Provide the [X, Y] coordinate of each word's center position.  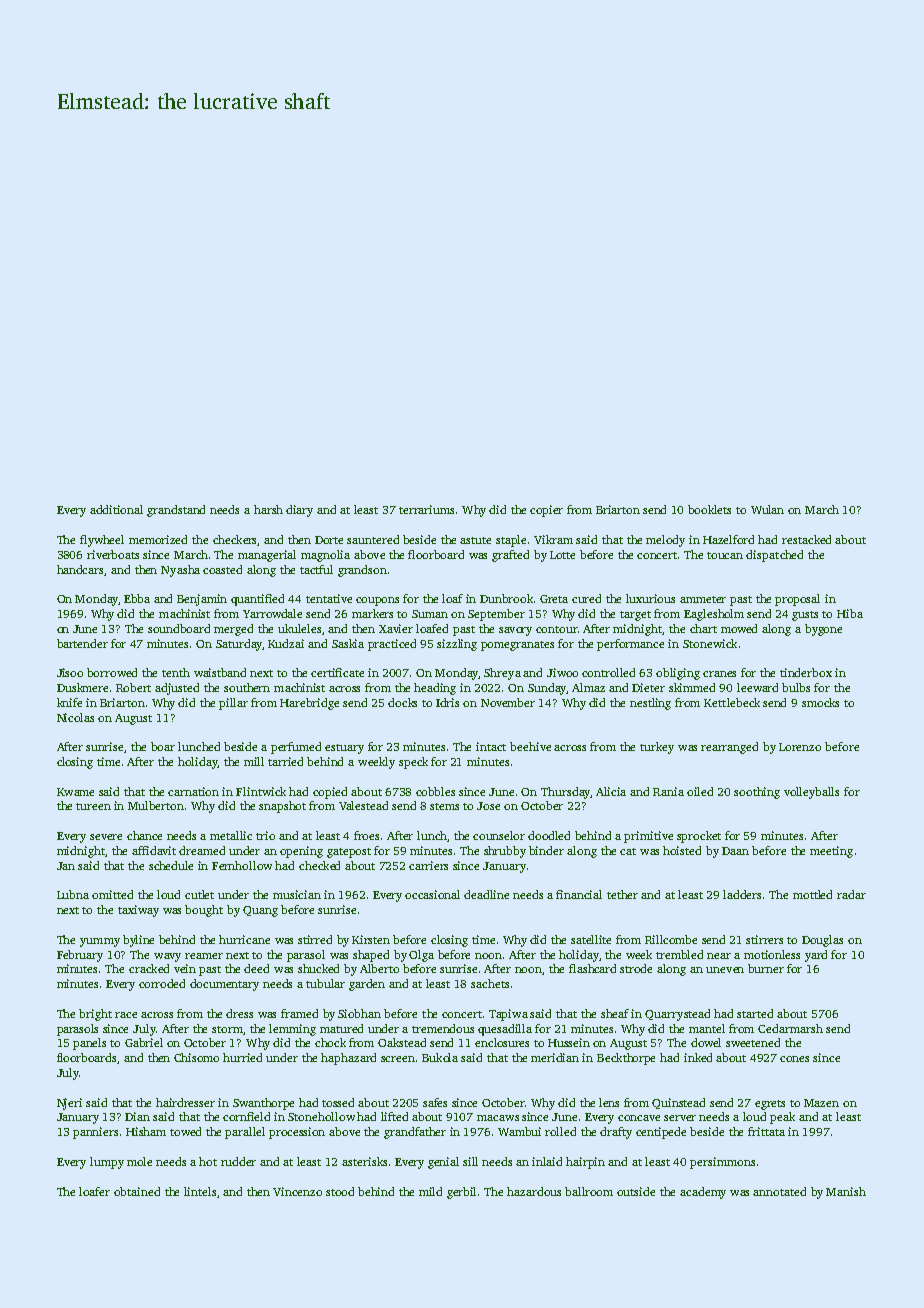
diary [299, 511]
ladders [742, 894]
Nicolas [75, 717]
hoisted [682, 850]
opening [301, 852]
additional [116, 509]
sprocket [699, 837]
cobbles [435, 791]
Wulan [767, 509]
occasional [432, 894]
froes [366, 835]
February [80, 956]
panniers [95, 1133]
